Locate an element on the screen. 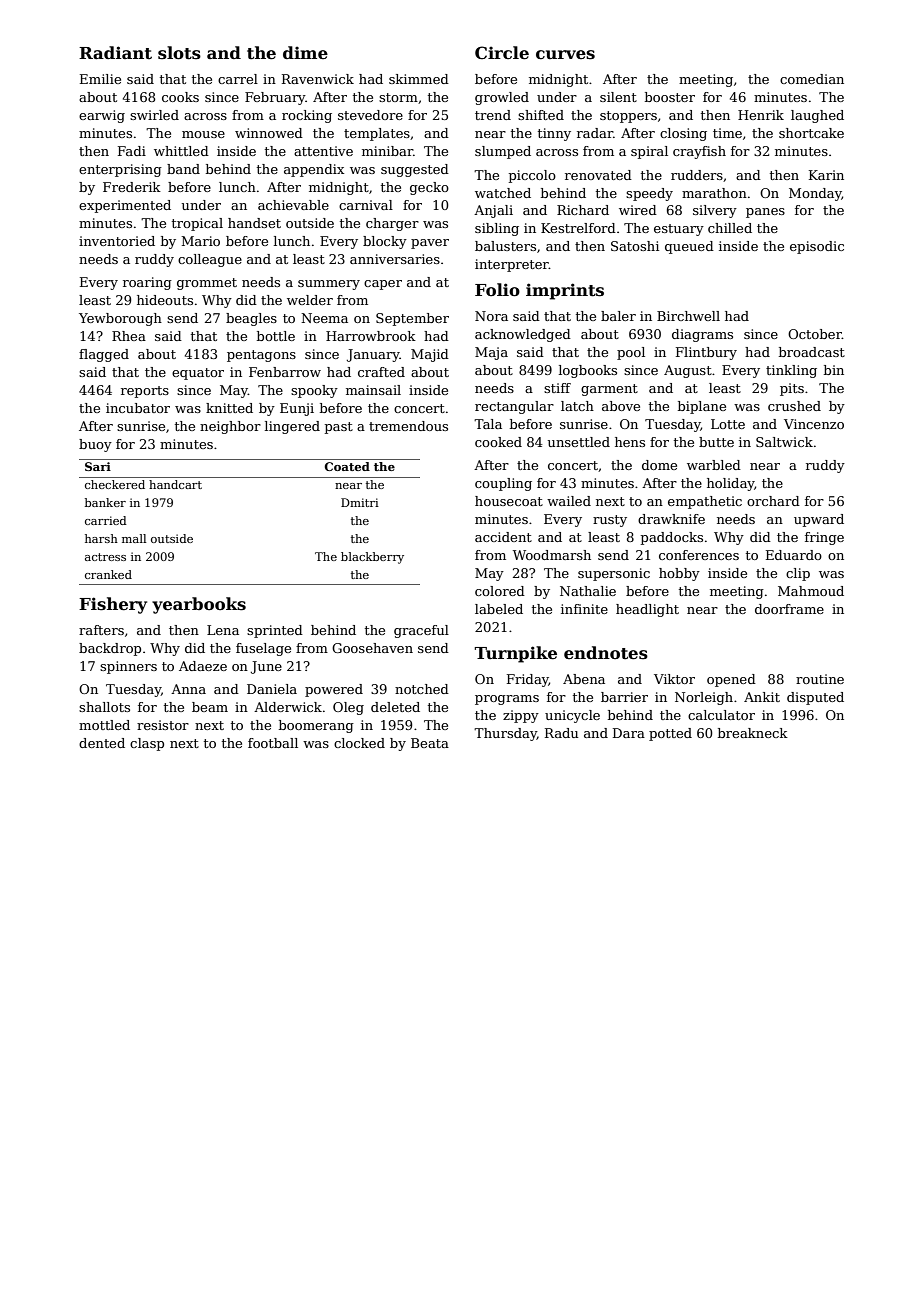 Image resolution: width=924 pixels, height=1308 pixels. roaring is located at coordinates (147, 283).
